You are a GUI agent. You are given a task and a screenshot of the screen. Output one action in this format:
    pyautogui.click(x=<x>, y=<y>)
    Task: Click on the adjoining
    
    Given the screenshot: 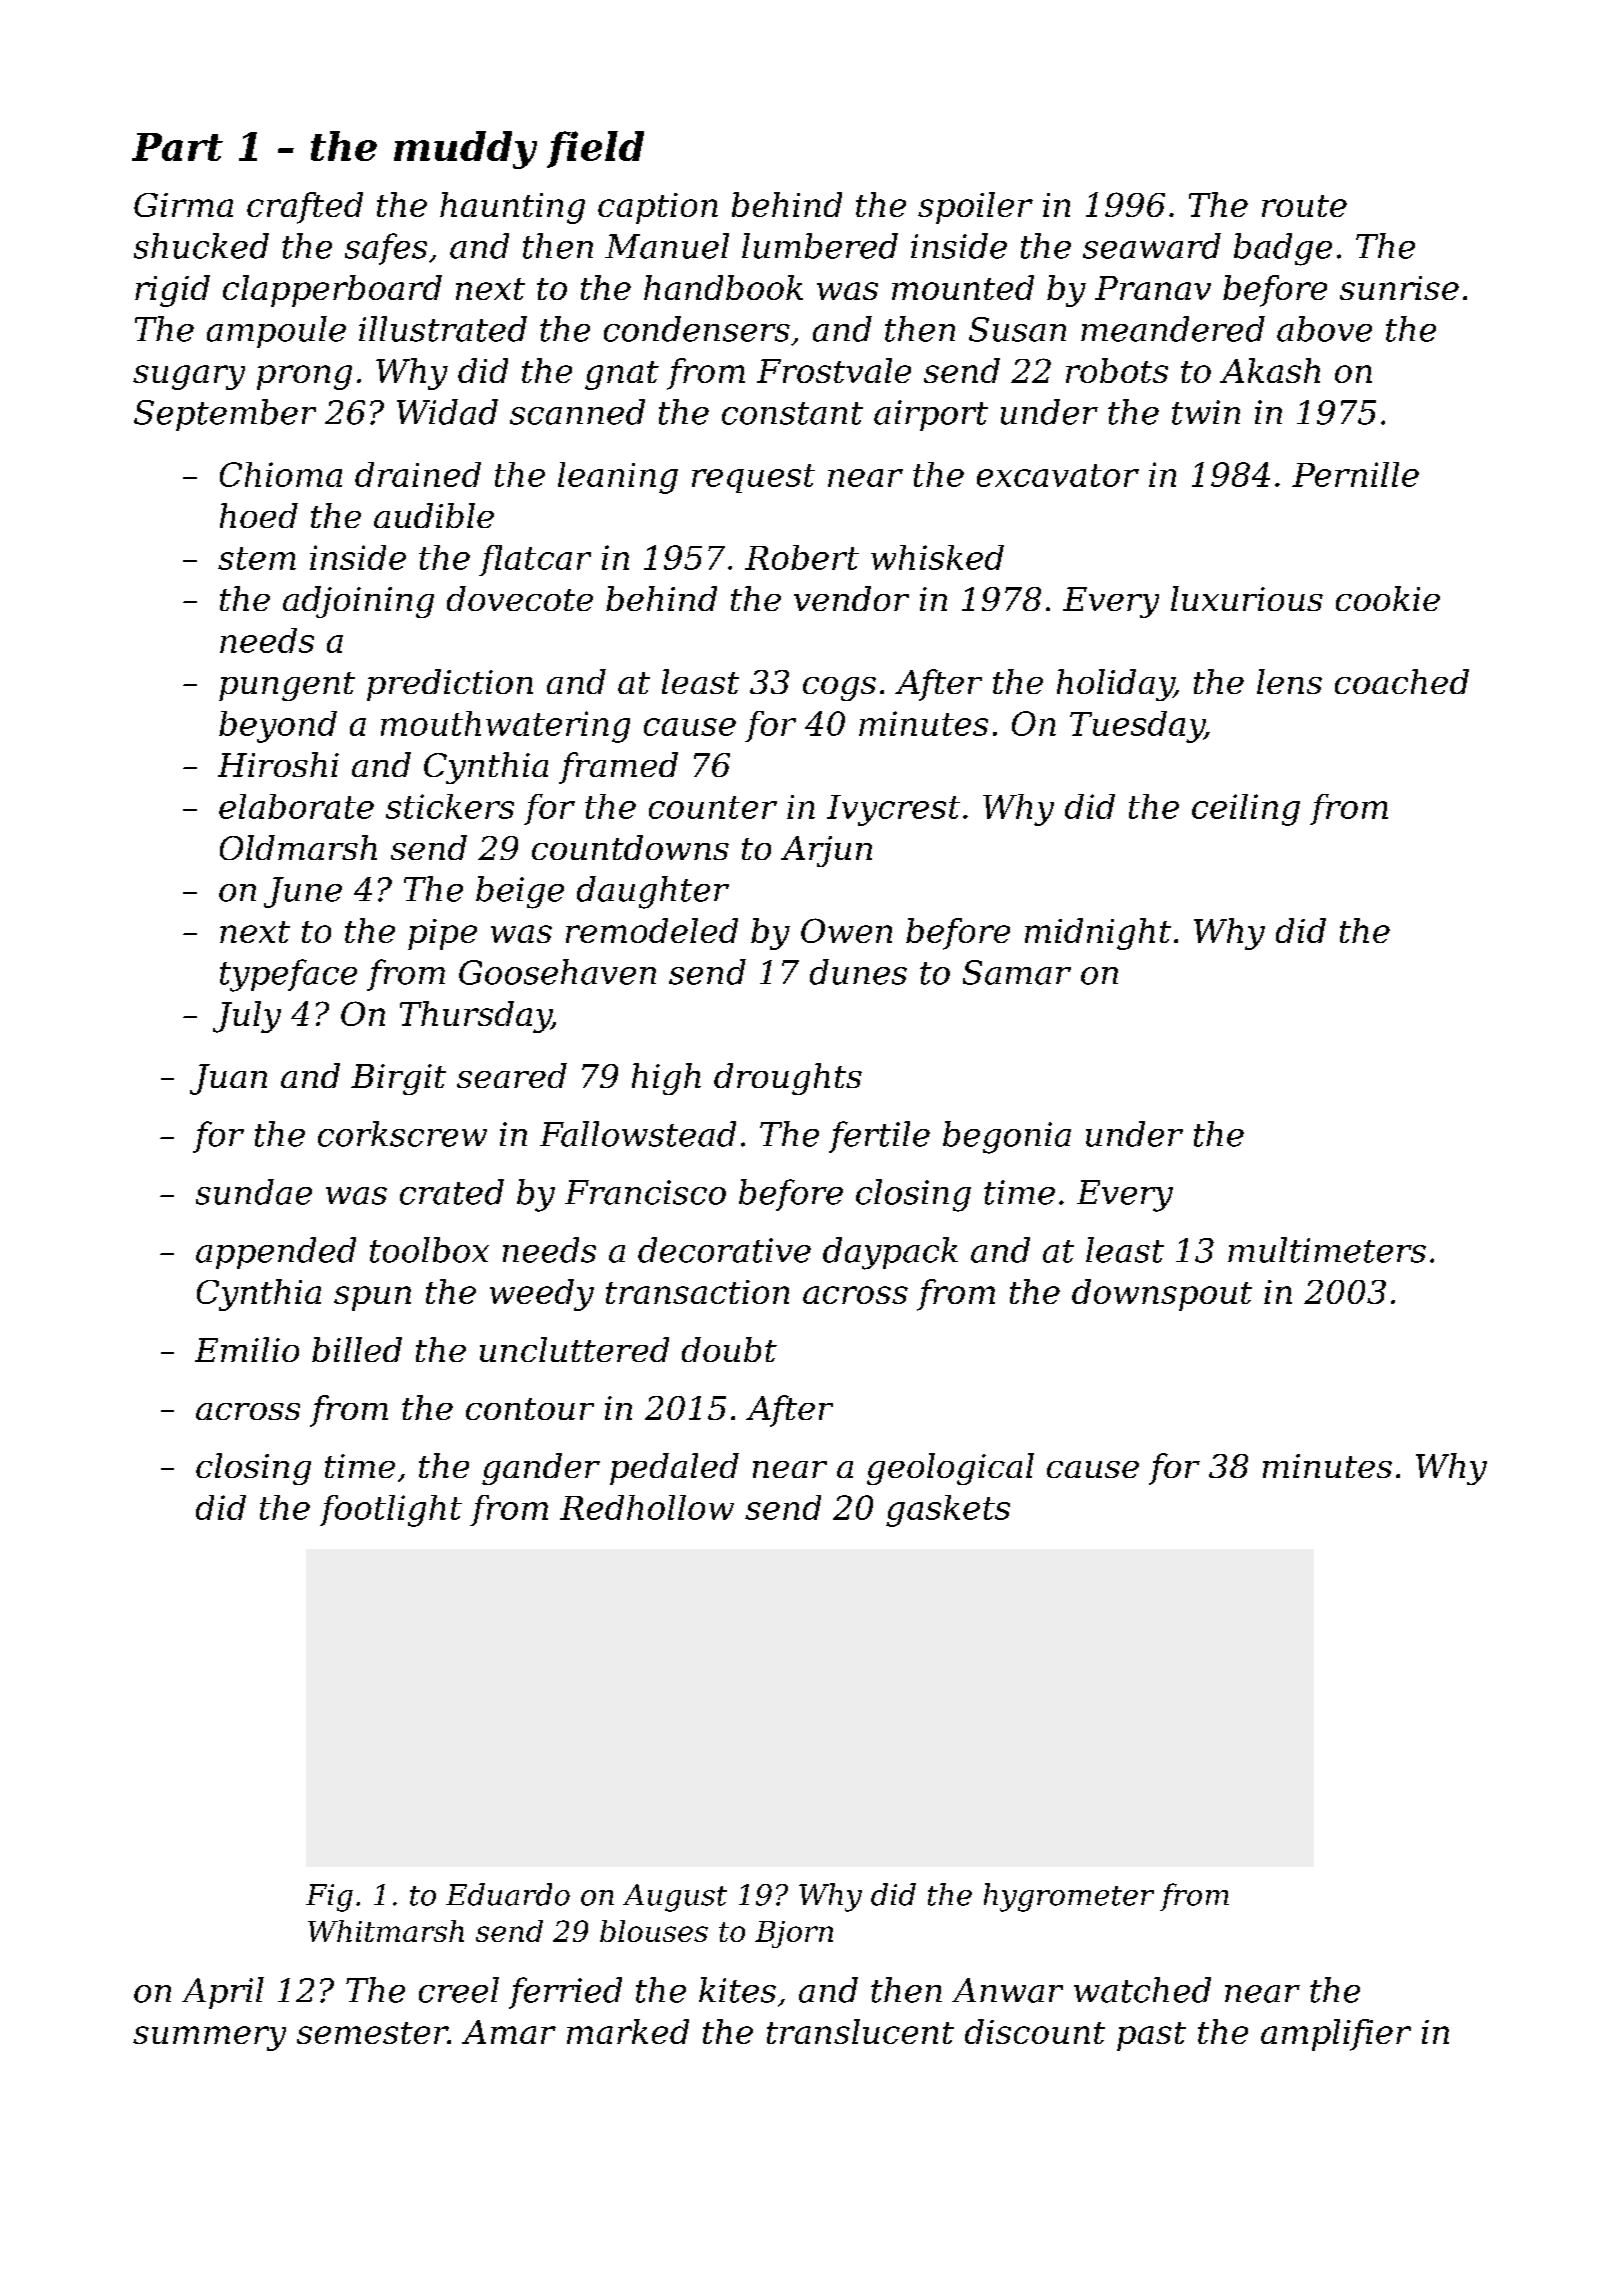 What is the action you would take?
    pyautogui.click(x=358, y=602)
